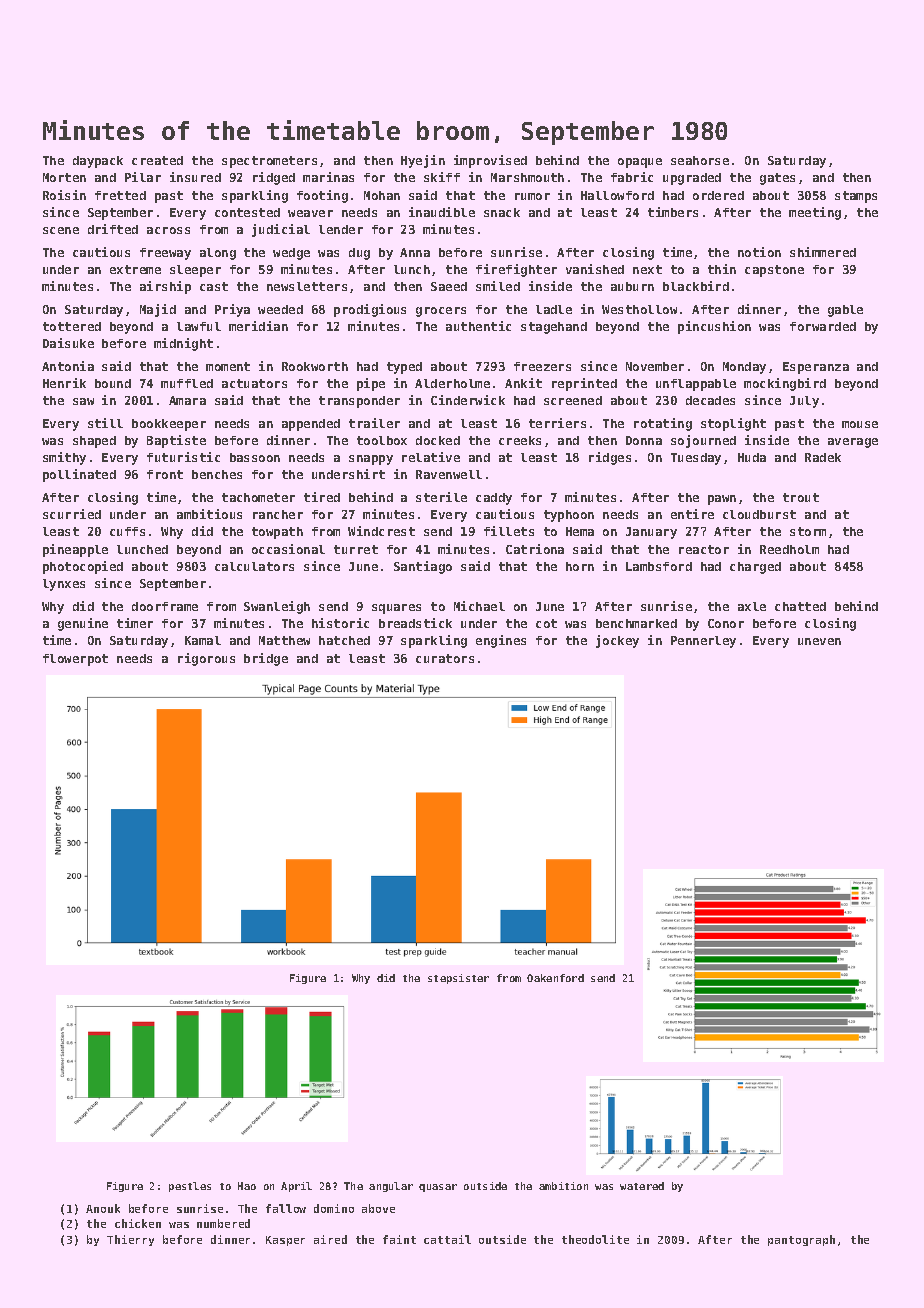  I want to click on uneven, so click(819, 641).
